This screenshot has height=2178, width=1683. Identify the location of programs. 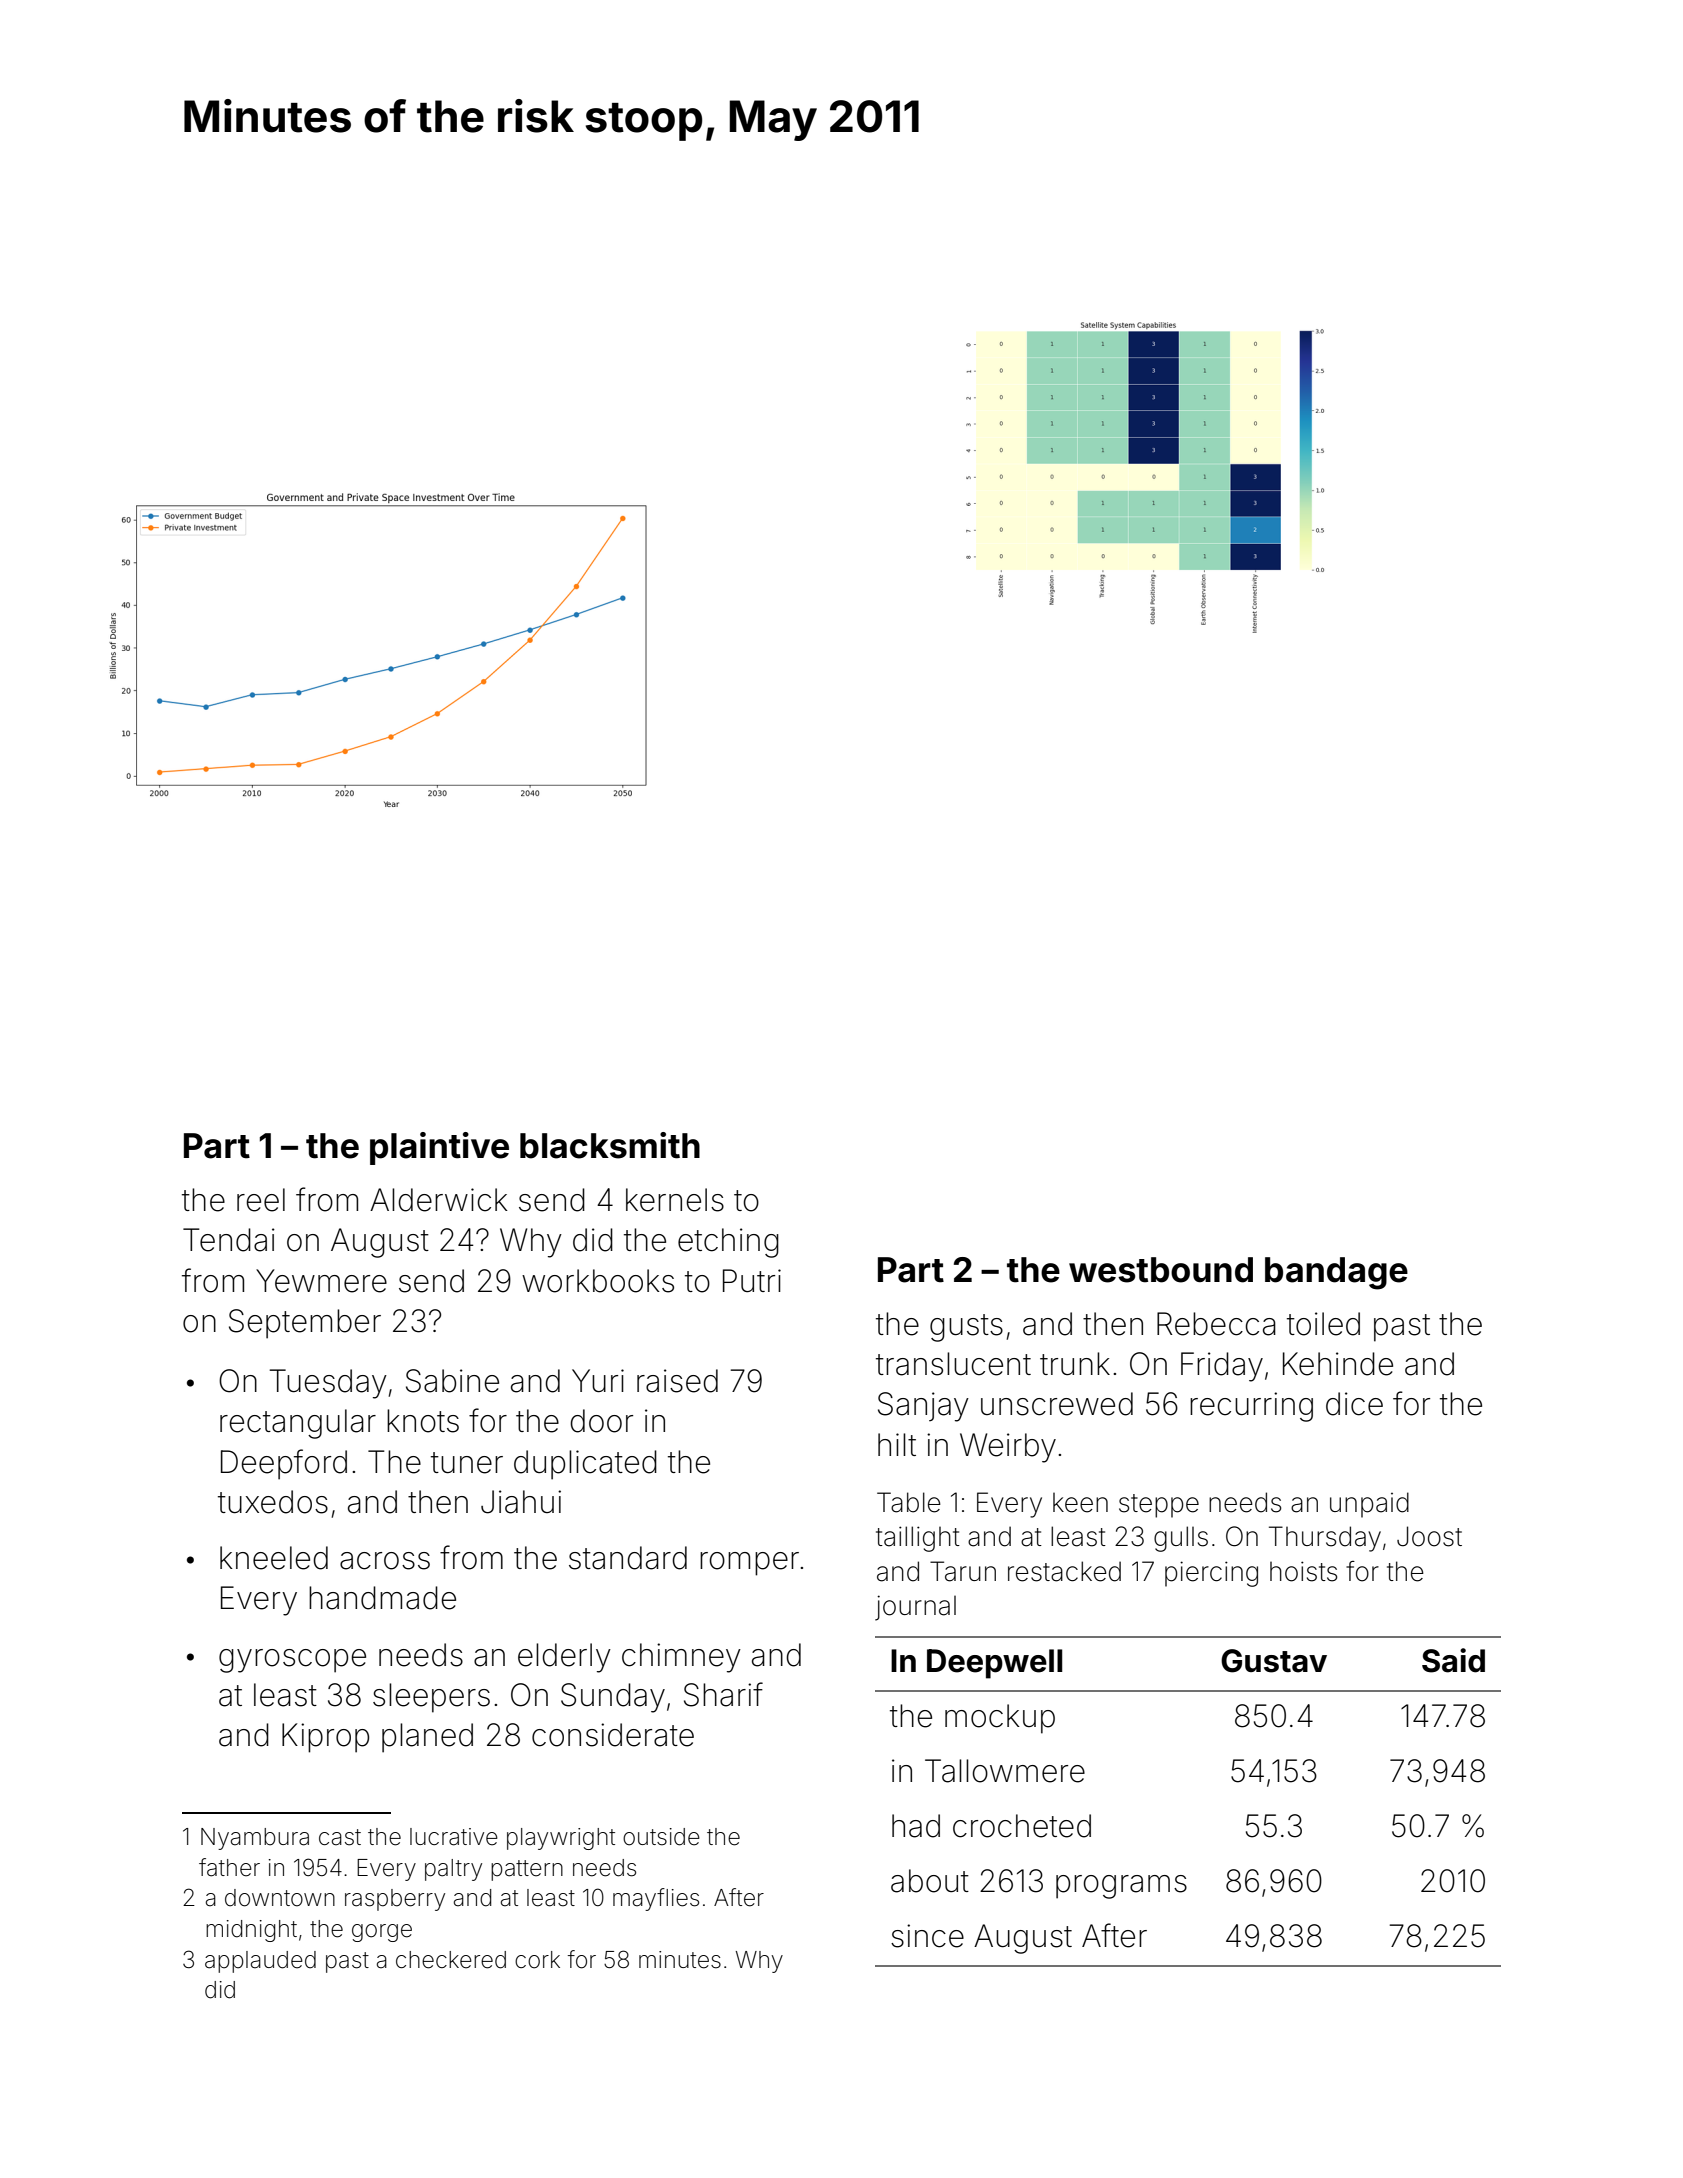
(1121, 1887).
